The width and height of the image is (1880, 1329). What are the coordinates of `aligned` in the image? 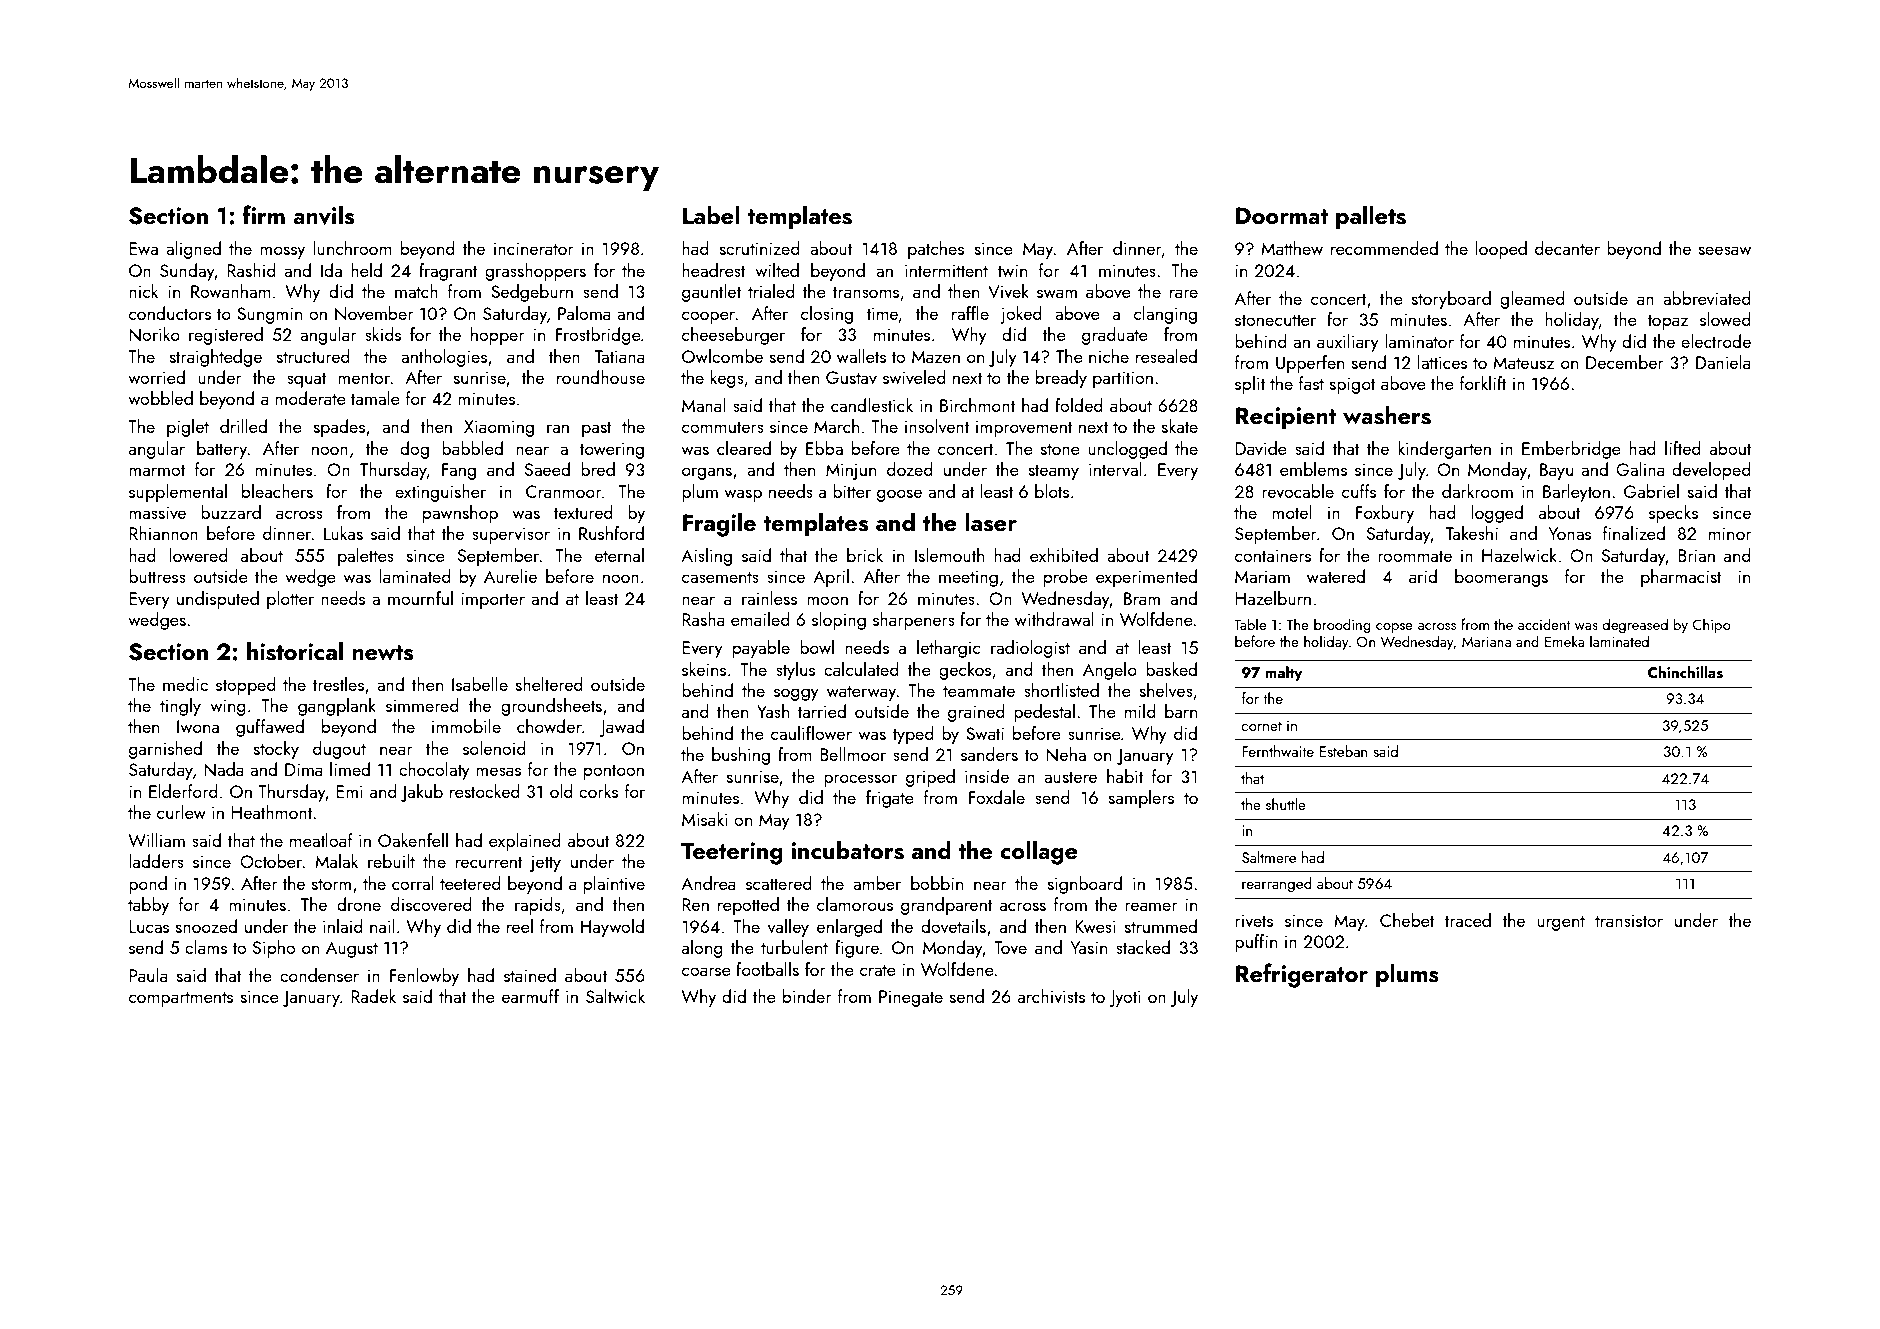 It's located at (193, 250).
